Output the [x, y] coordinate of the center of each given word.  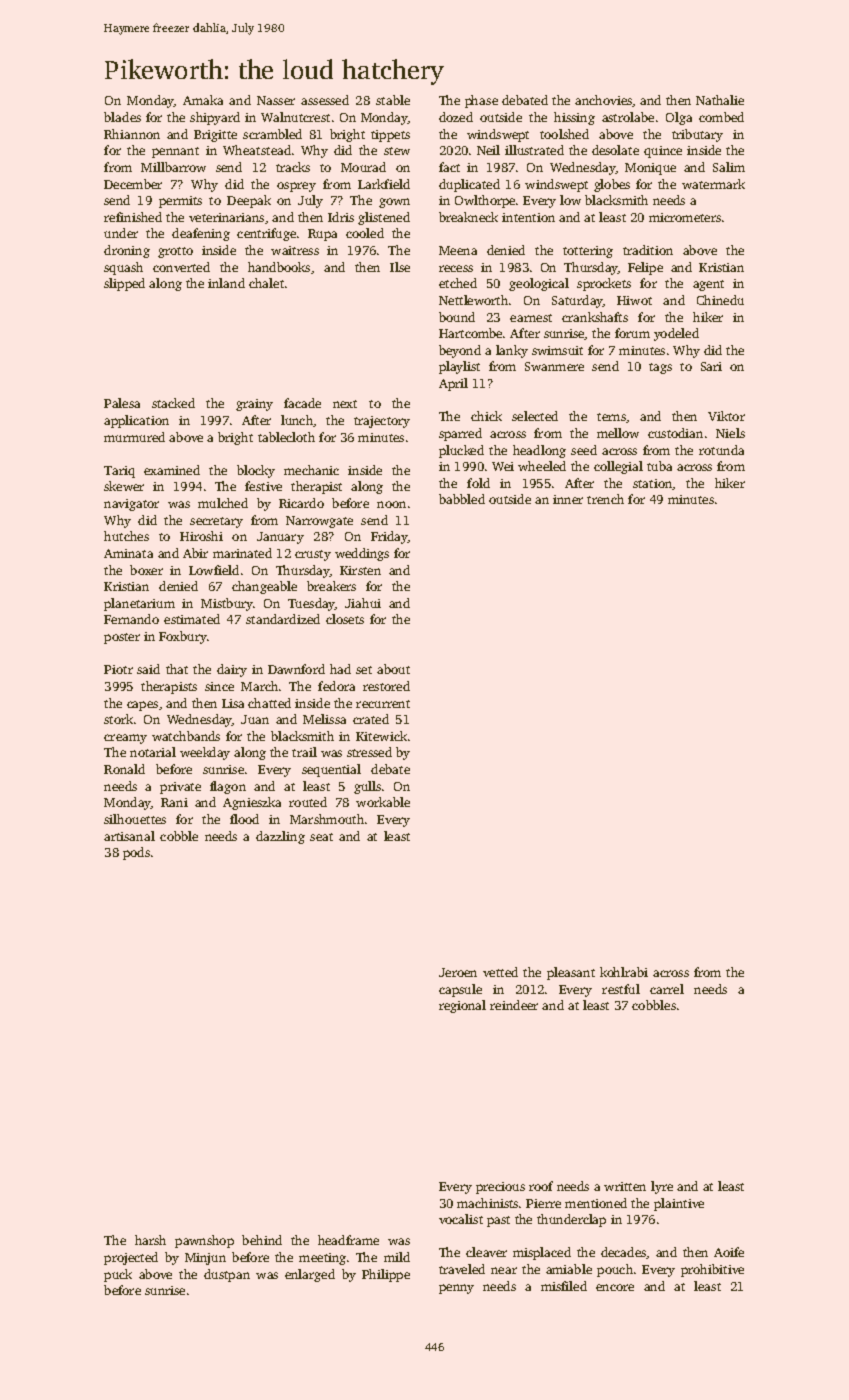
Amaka [203, 100]
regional [462, 1006]
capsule [460, 990]
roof [541, 1186]
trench [605, 499]
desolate [615, 150]
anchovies [603, 100]
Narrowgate [319, 522]
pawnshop [204, 1241]
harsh [150, 1240]
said [148, 669]
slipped [124, 284]
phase [481, 101]
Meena [458, 250]
